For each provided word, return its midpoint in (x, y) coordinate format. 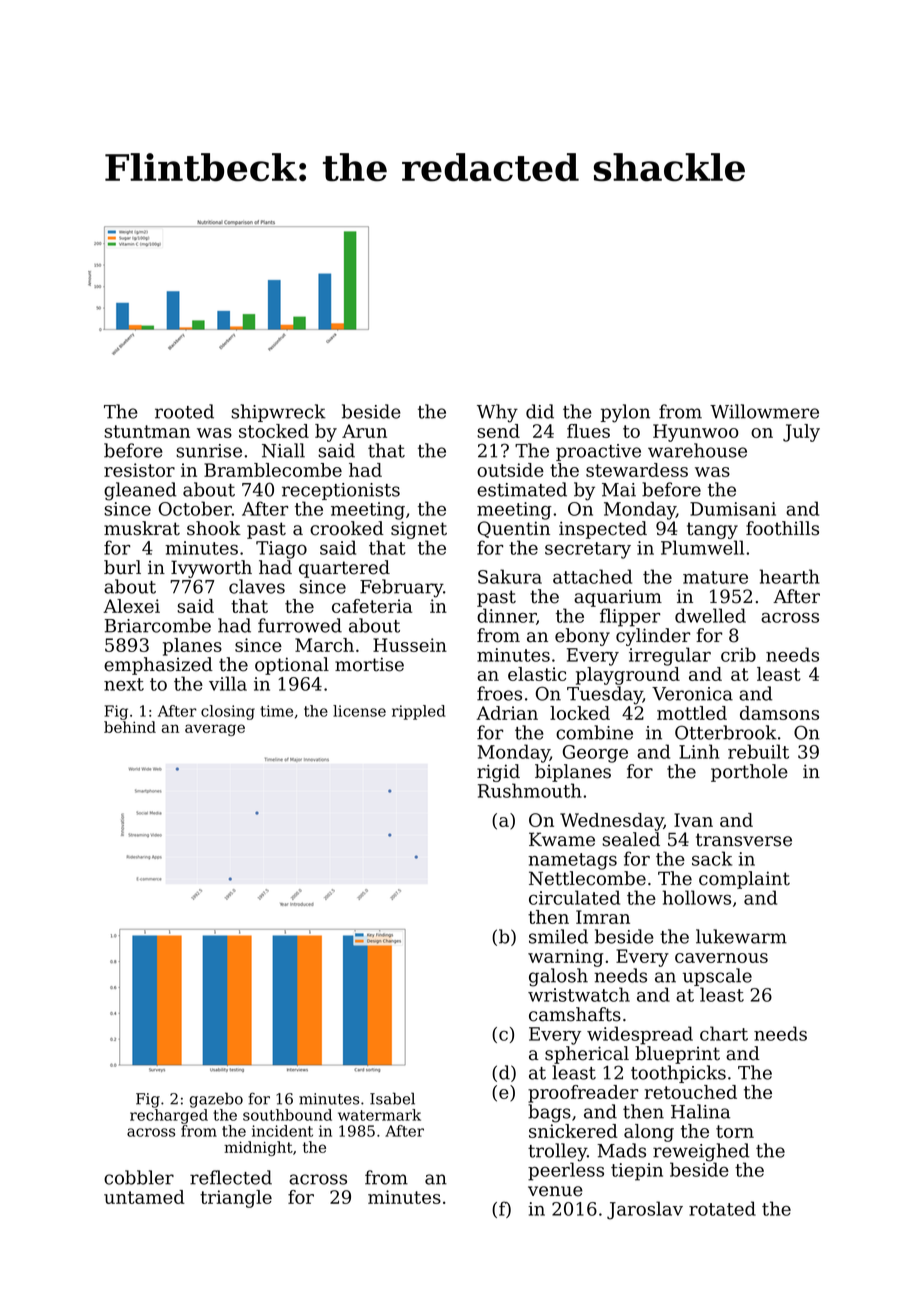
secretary (588, 550)
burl (122, 567)
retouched (690, 1092)
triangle (236, 1199)
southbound (287, 1115)
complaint (744, 880)
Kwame (562, 839)
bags (549, 1113)
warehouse (697, 450)
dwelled (710, 615)
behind (130, 727)
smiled (558, 936)
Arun (364, 431)
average (215, 730)
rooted (184, 411)
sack (712, 858)
